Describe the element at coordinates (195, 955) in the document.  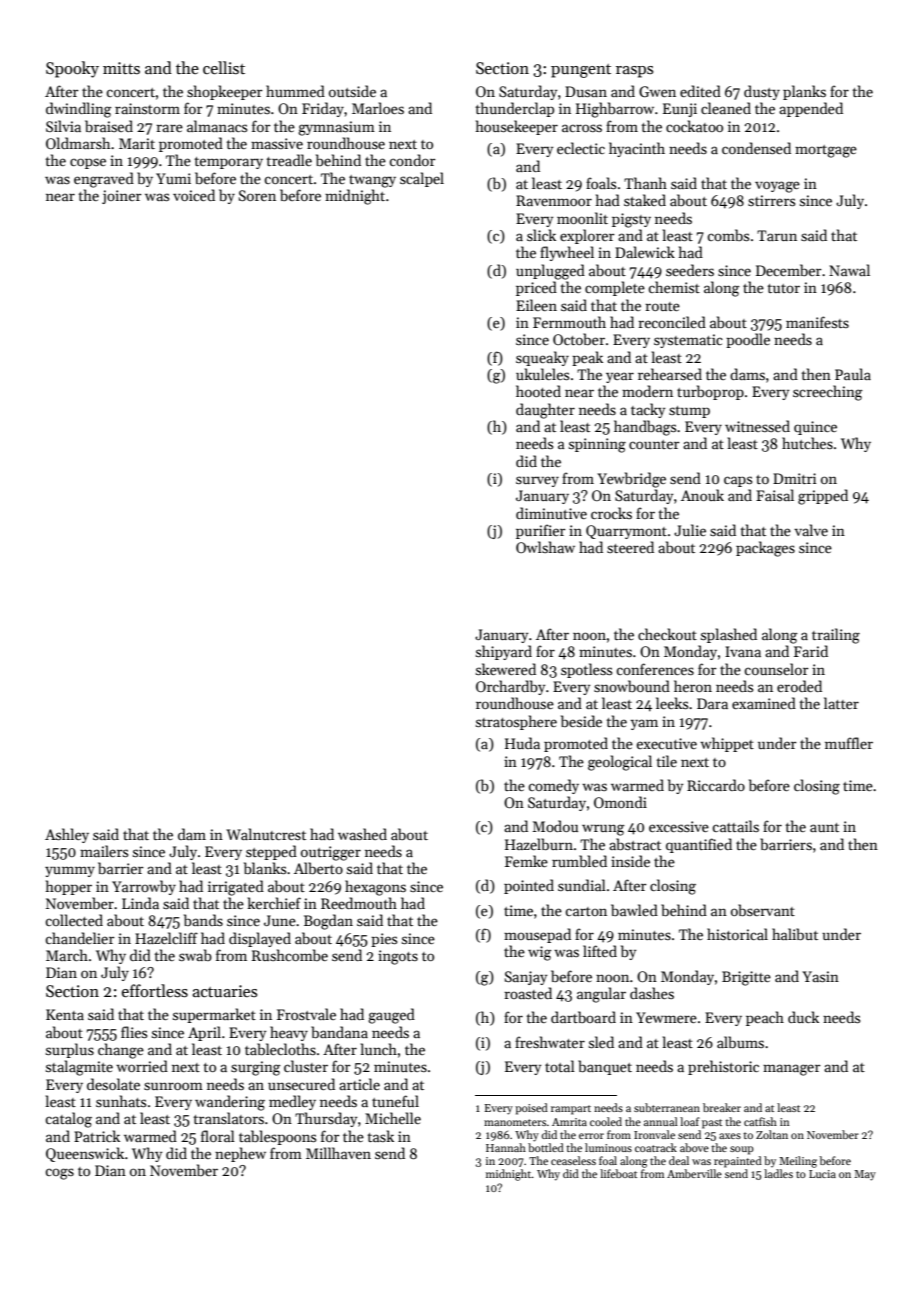
I see `swab` at that location.
